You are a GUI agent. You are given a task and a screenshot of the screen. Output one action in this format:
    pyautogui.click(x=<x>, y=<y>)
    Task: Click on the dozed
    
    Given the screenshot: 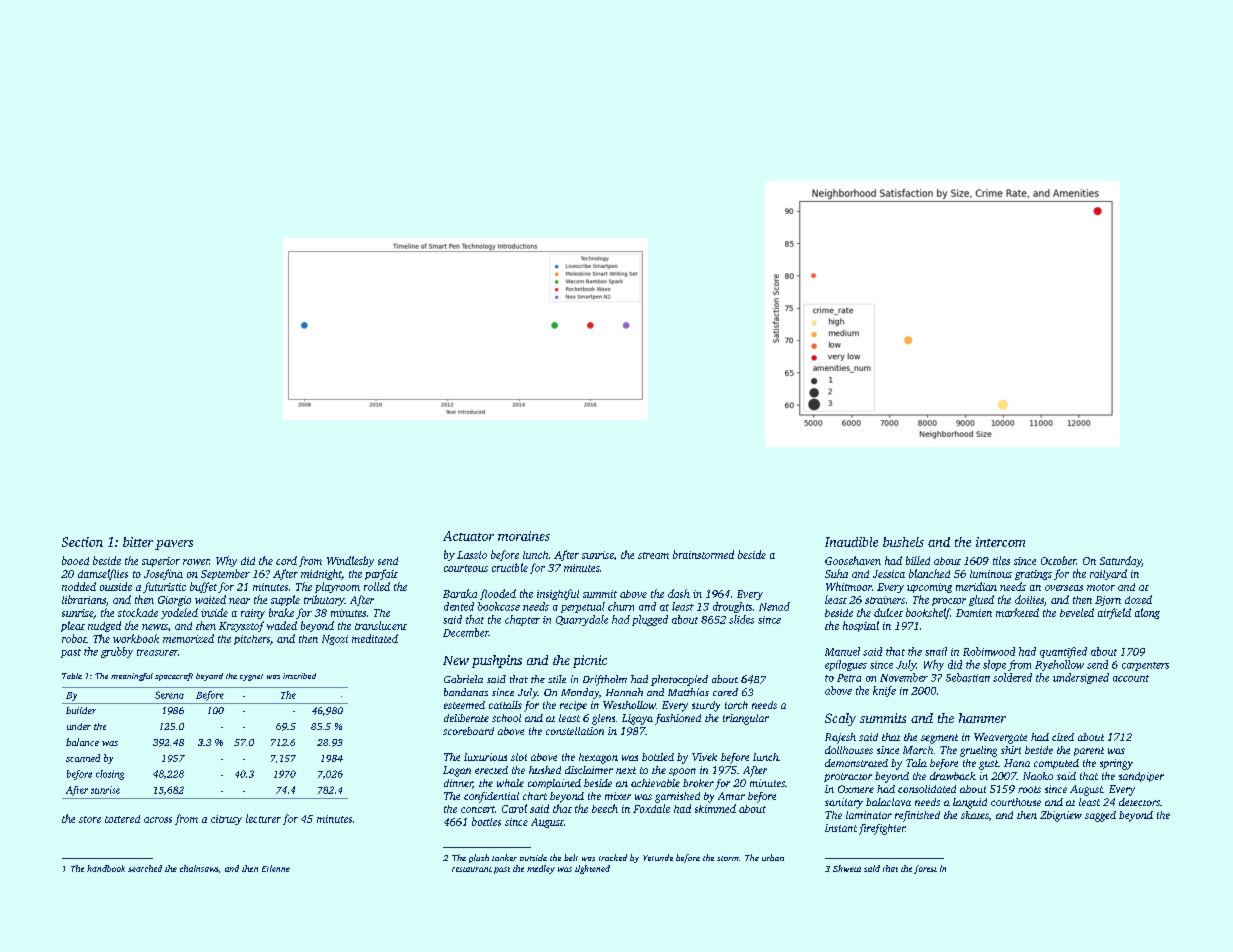 What is the action you would take?
    pyautogui.click(x=1138, y=599)
